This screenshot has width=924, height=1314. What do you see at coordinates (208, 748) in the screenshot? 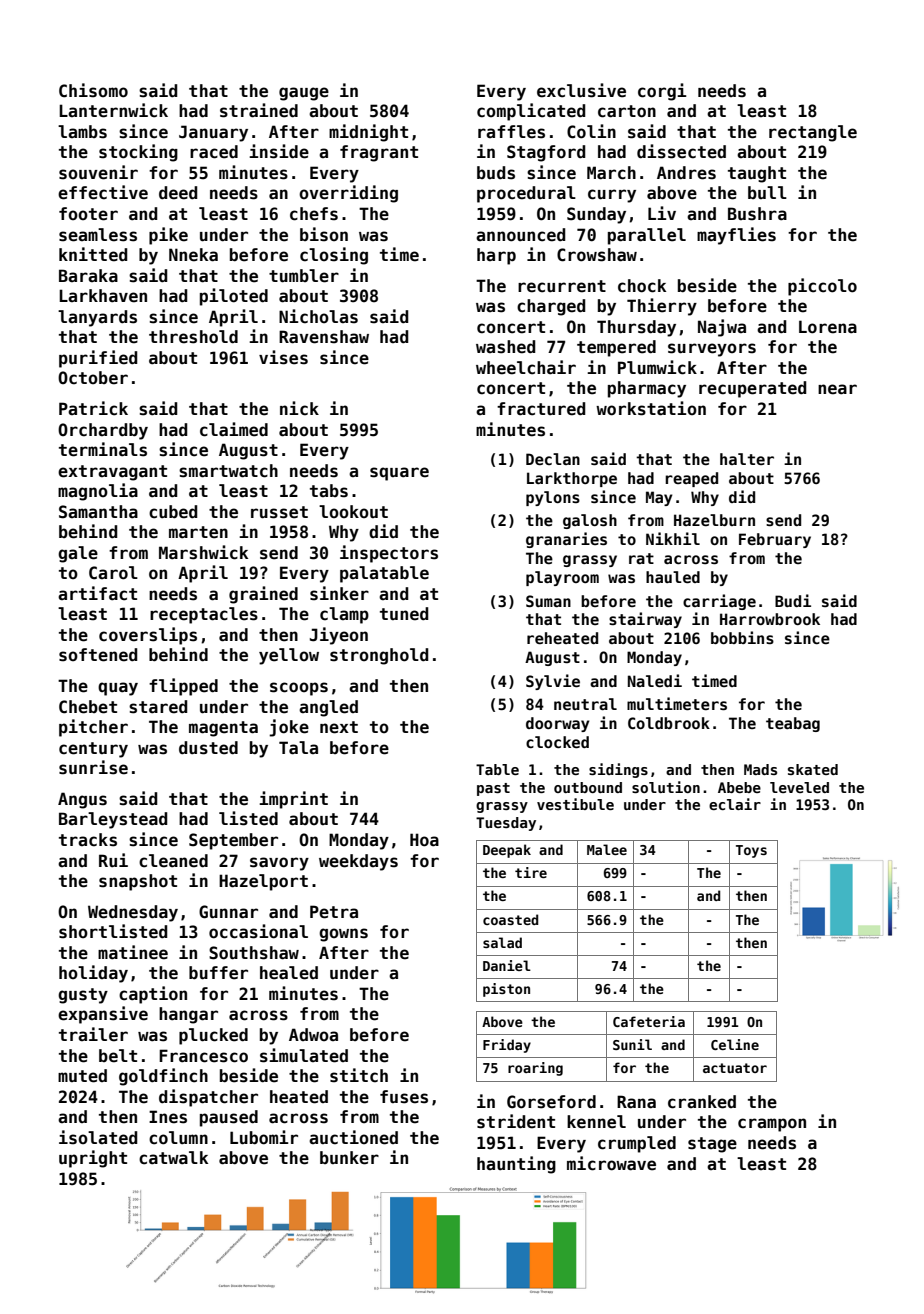
I see `dusted` at bounding box center [208, 748].
